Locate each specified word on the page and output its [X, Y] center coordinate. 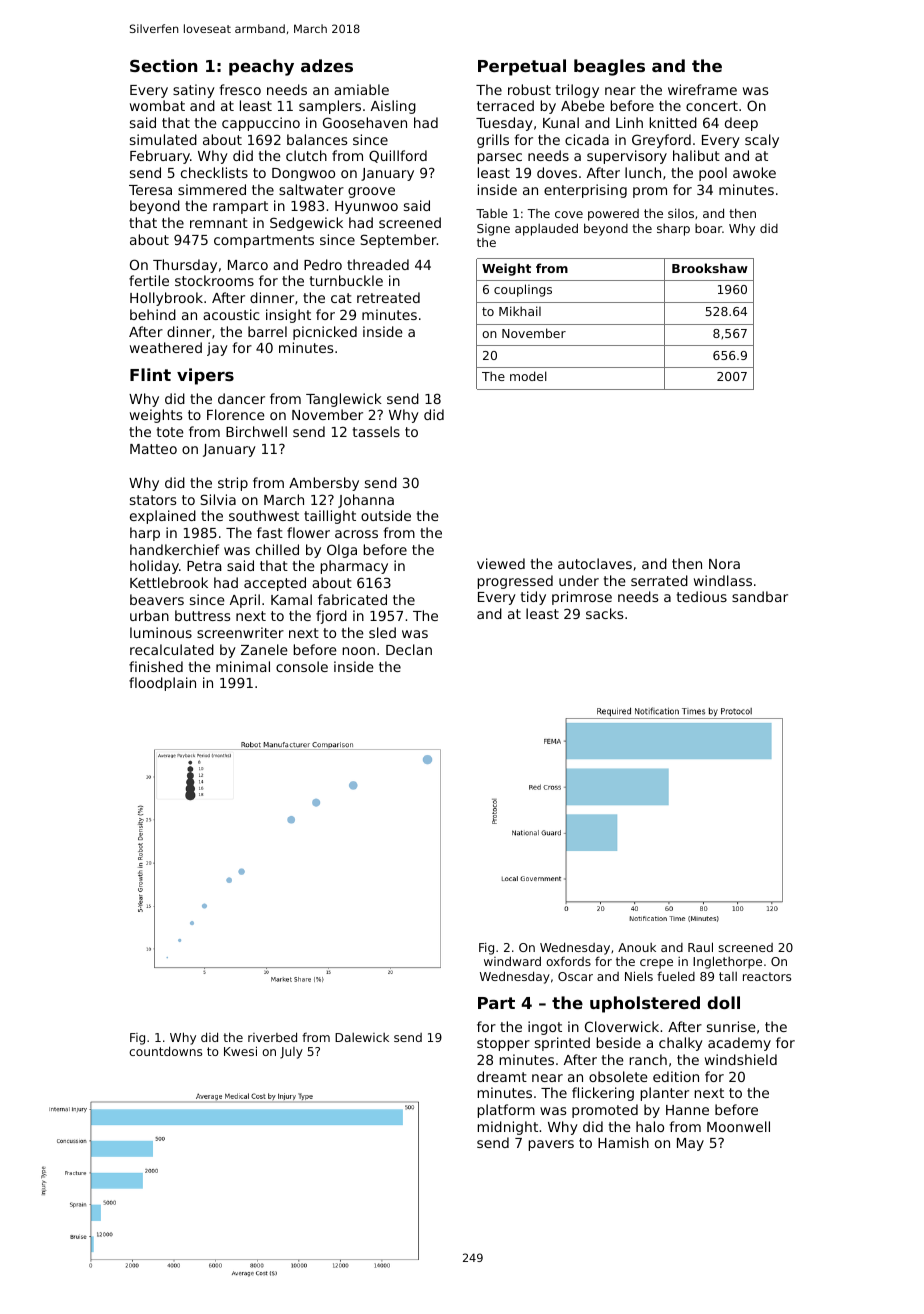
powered [613, 215]
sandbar [760, 596]
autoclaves [595, 563]
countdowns [165, 1051]
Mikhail [520, 311]
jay [217, 349]
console [302, 666]
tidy [533, 598]
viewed [501, 563]
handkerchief [174, 549]
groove [371, 192]
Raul [700, 947]
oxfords [568, 961]
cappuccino [261, 124]
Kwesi [240, 1051]
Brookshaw [710, 268]
